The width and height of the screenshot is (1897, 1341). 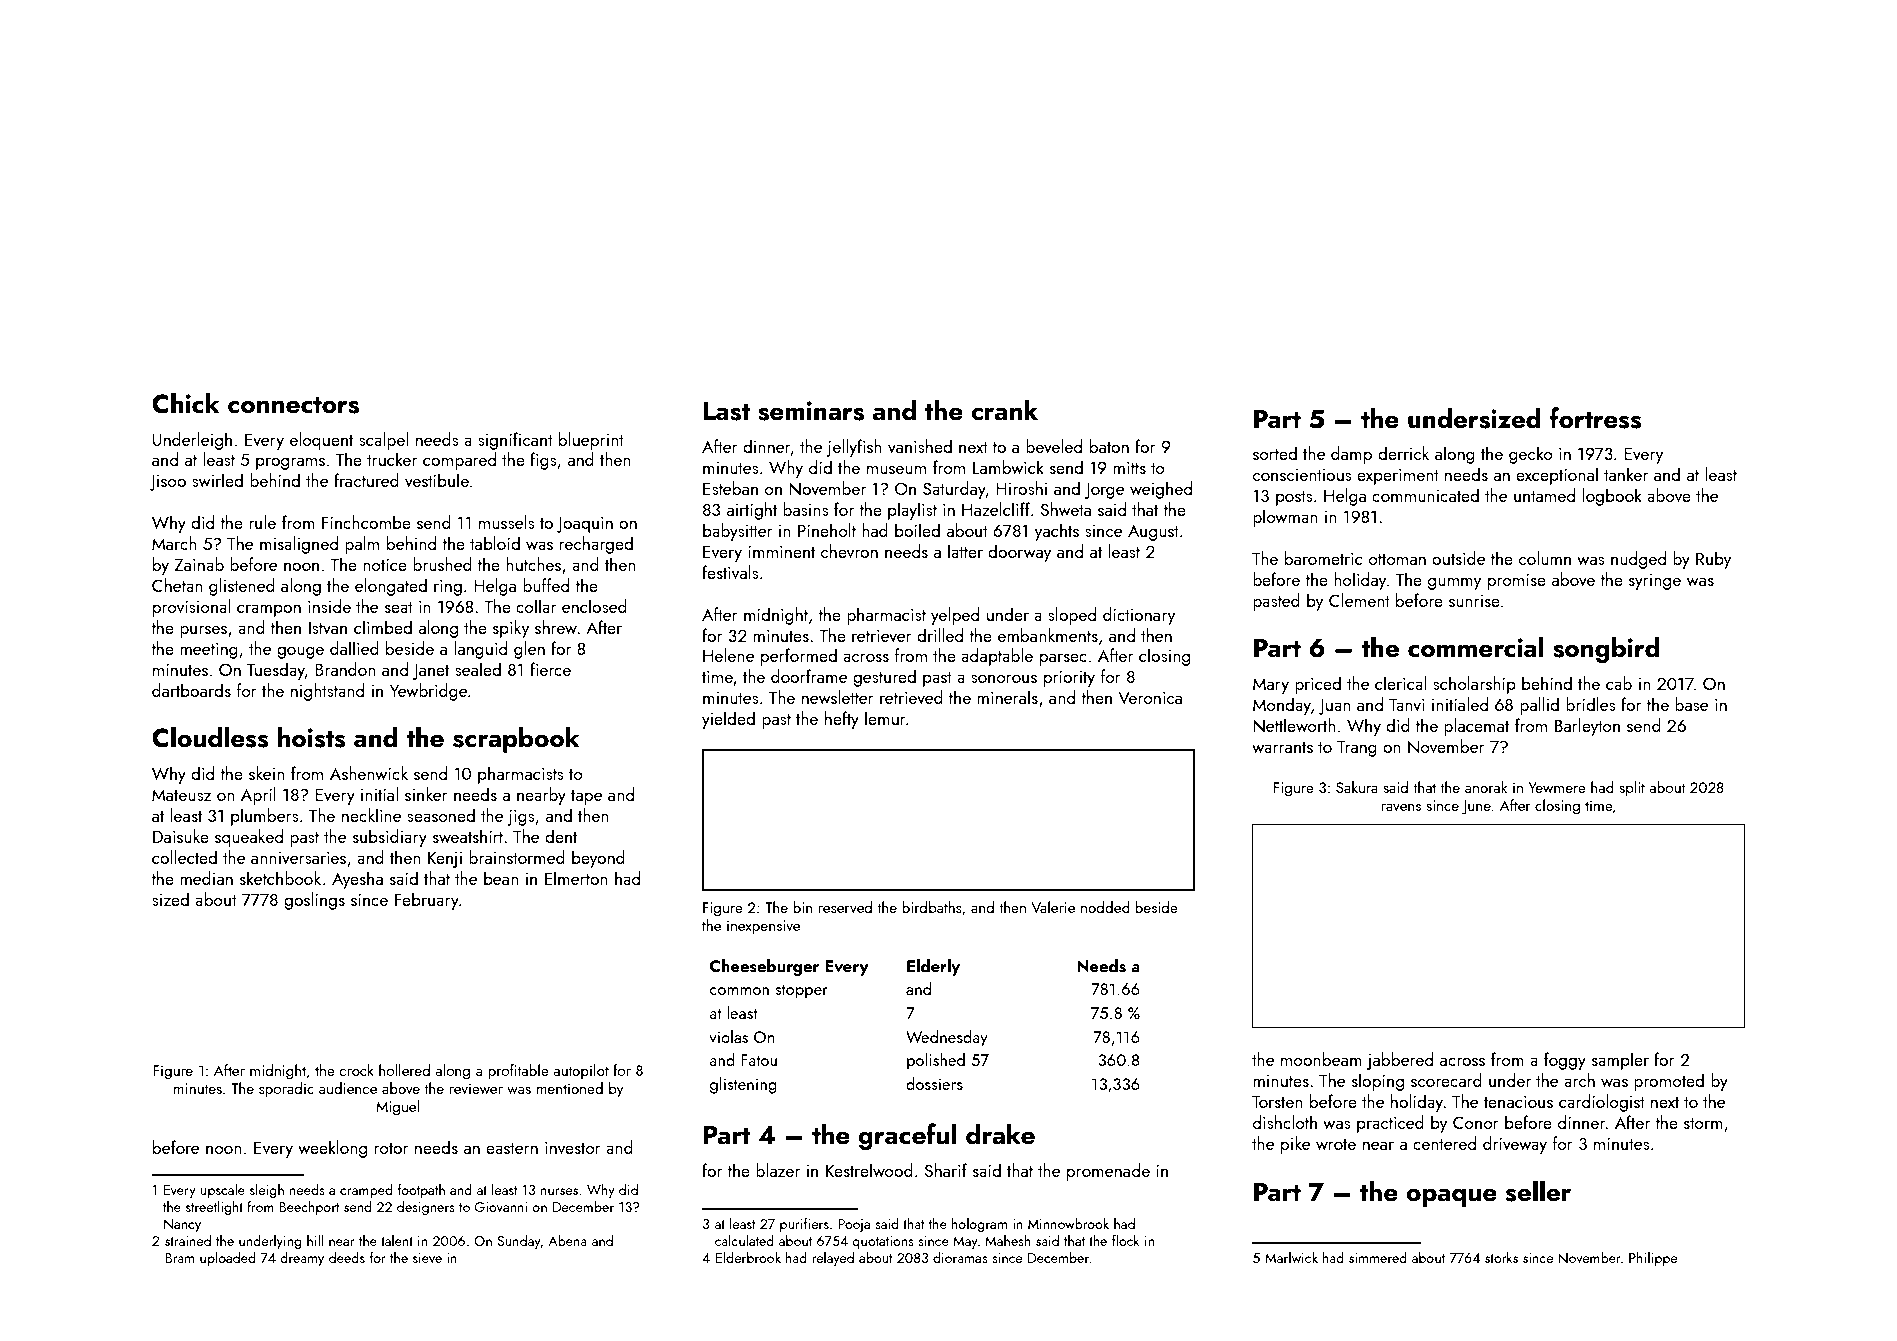 I want to click on scrapbook, so click(x=516, y=739).
